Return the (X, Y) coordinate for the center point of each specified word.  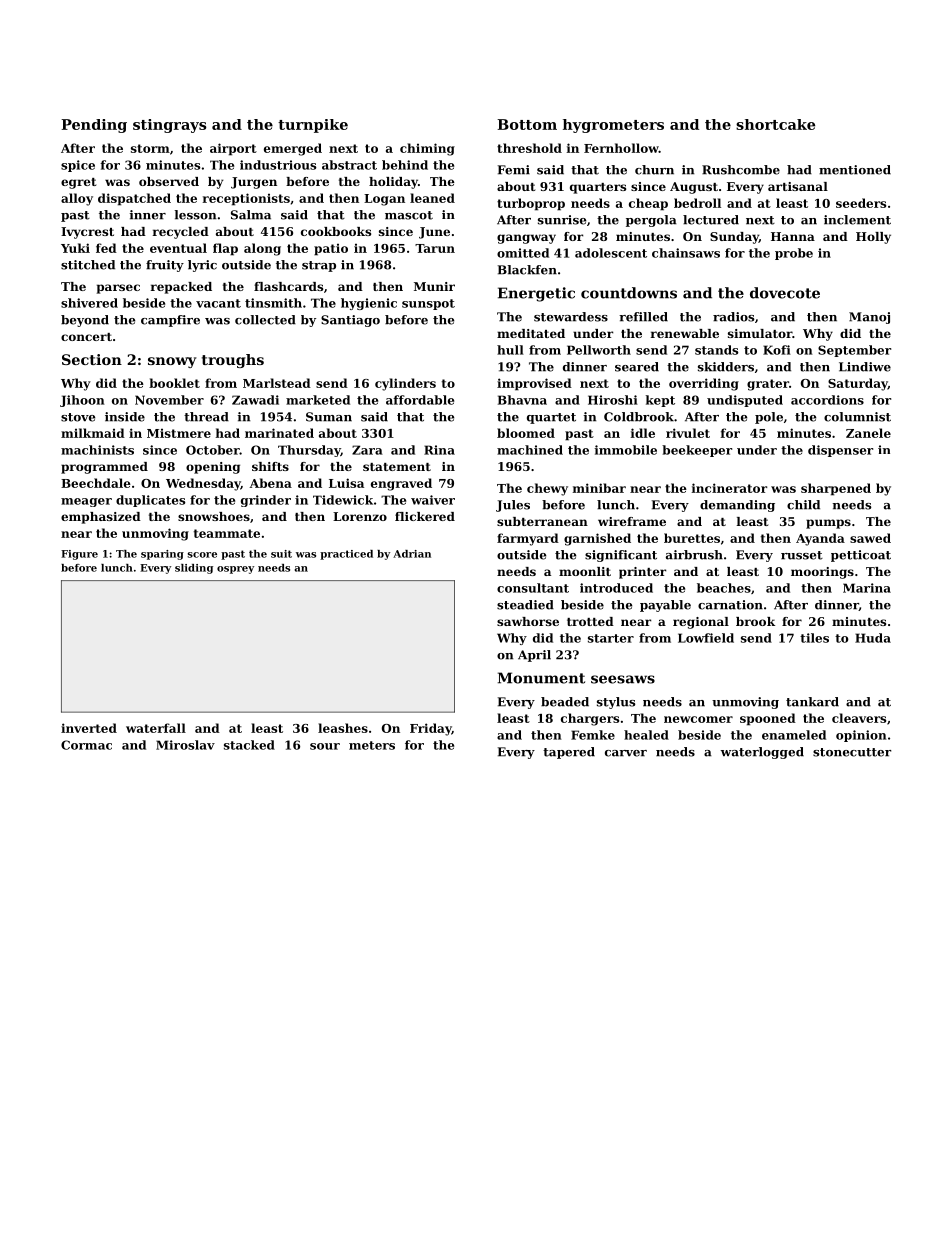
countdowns (629, 293)
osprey (235, 570)
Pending (94, 126)
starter (611, 638)
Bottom (527, 124)
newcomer (698, 719)
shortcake (775, 124)
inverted (89, 728)
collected (265, 320)
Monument (541, 678)
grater (768, 385)
